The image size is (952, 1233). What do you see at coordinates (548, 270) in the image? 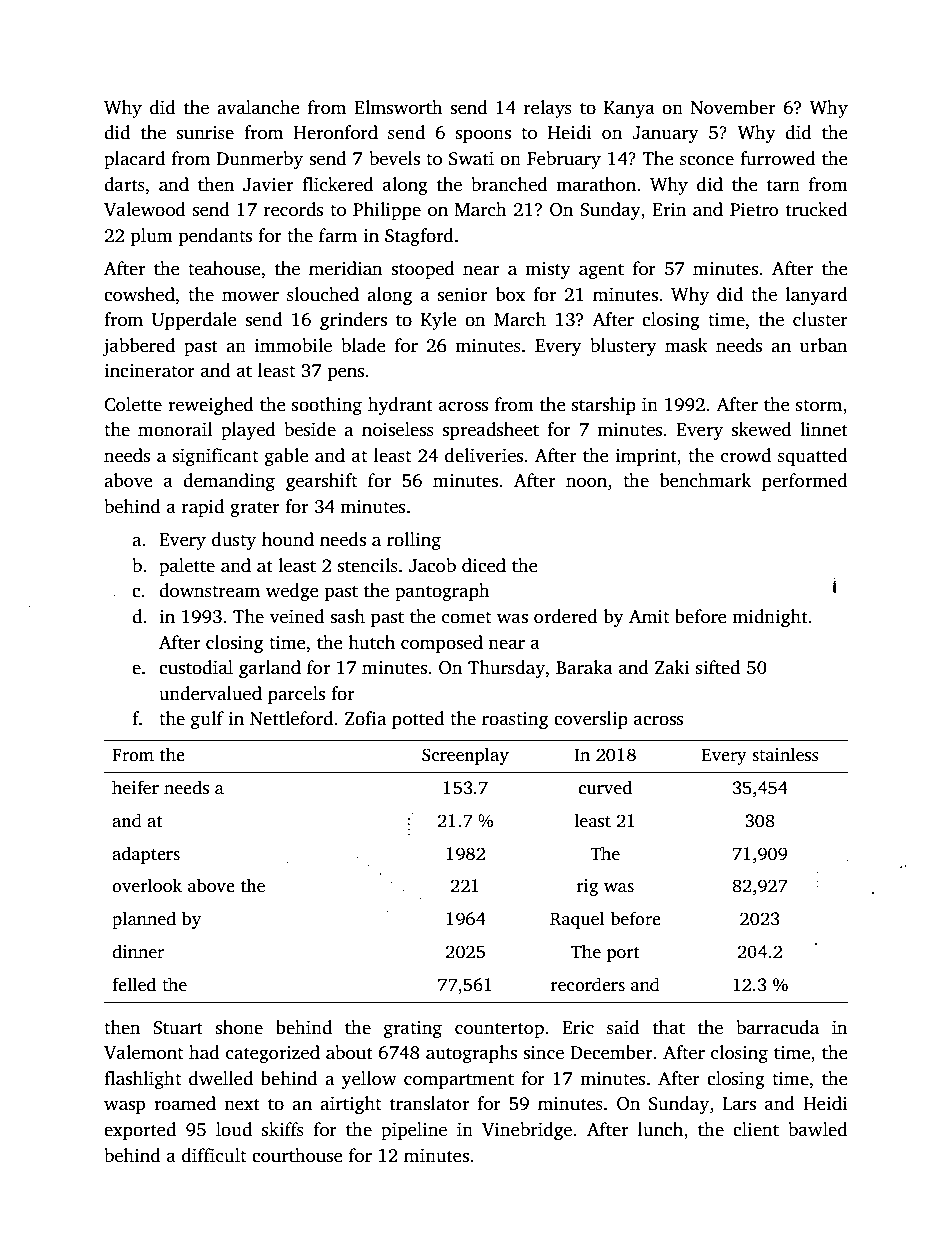
I see `misty` at bounding box center [548, 270].
